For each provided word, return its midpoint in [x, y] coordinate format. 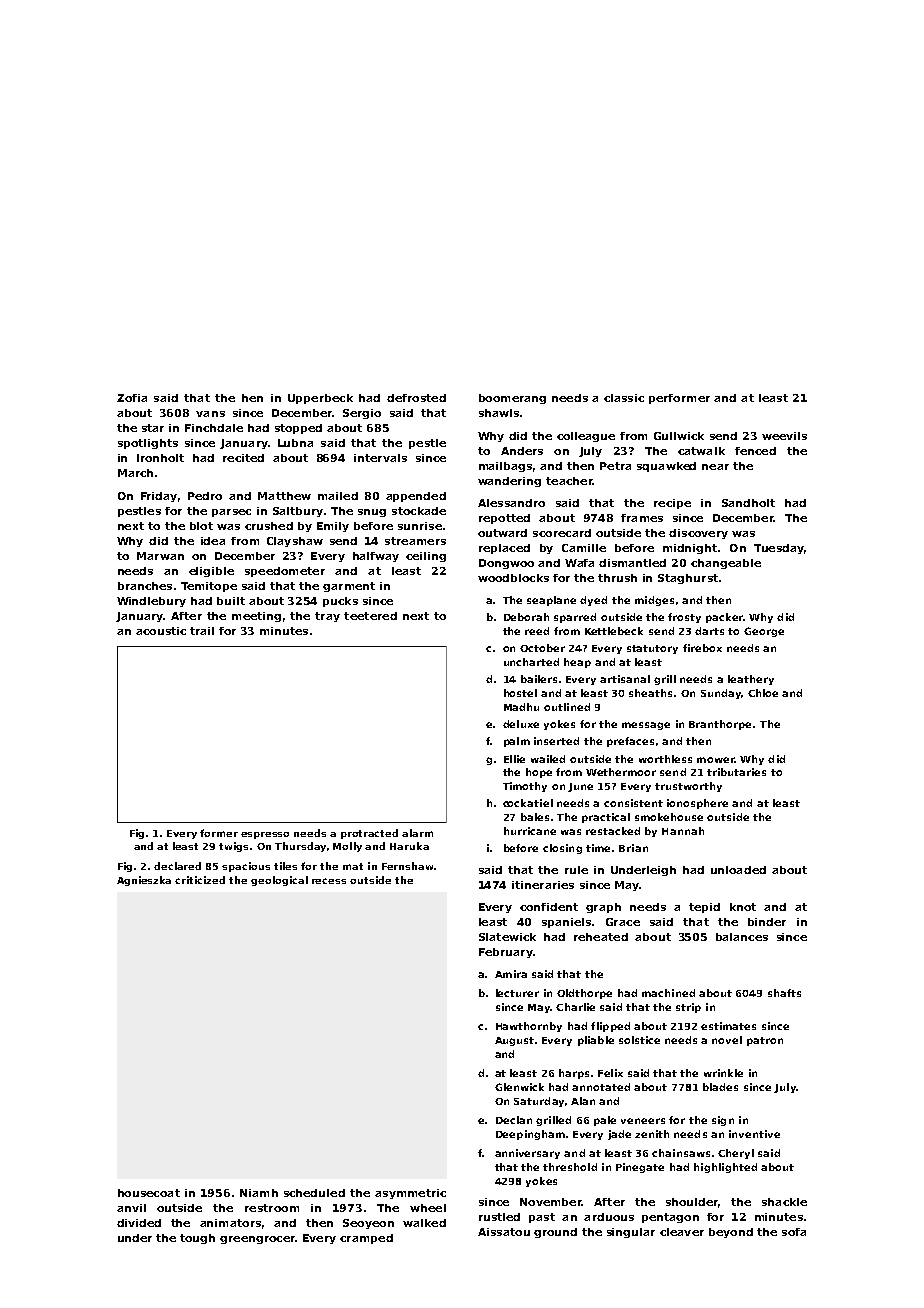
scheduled [314, 1193]
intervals [380, 458]
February [506, 953]
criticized [200, 880]
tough [197, 1239]
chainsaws [681, 1153]
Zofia [132, 398]
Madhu [521, 707]
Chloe [763, 693]
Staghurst [688, 579]
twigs [233, 847]
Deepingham [530, 1135]
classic [624, 398]
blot [201, 526]
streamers [415, 541]
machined [668, 993]
